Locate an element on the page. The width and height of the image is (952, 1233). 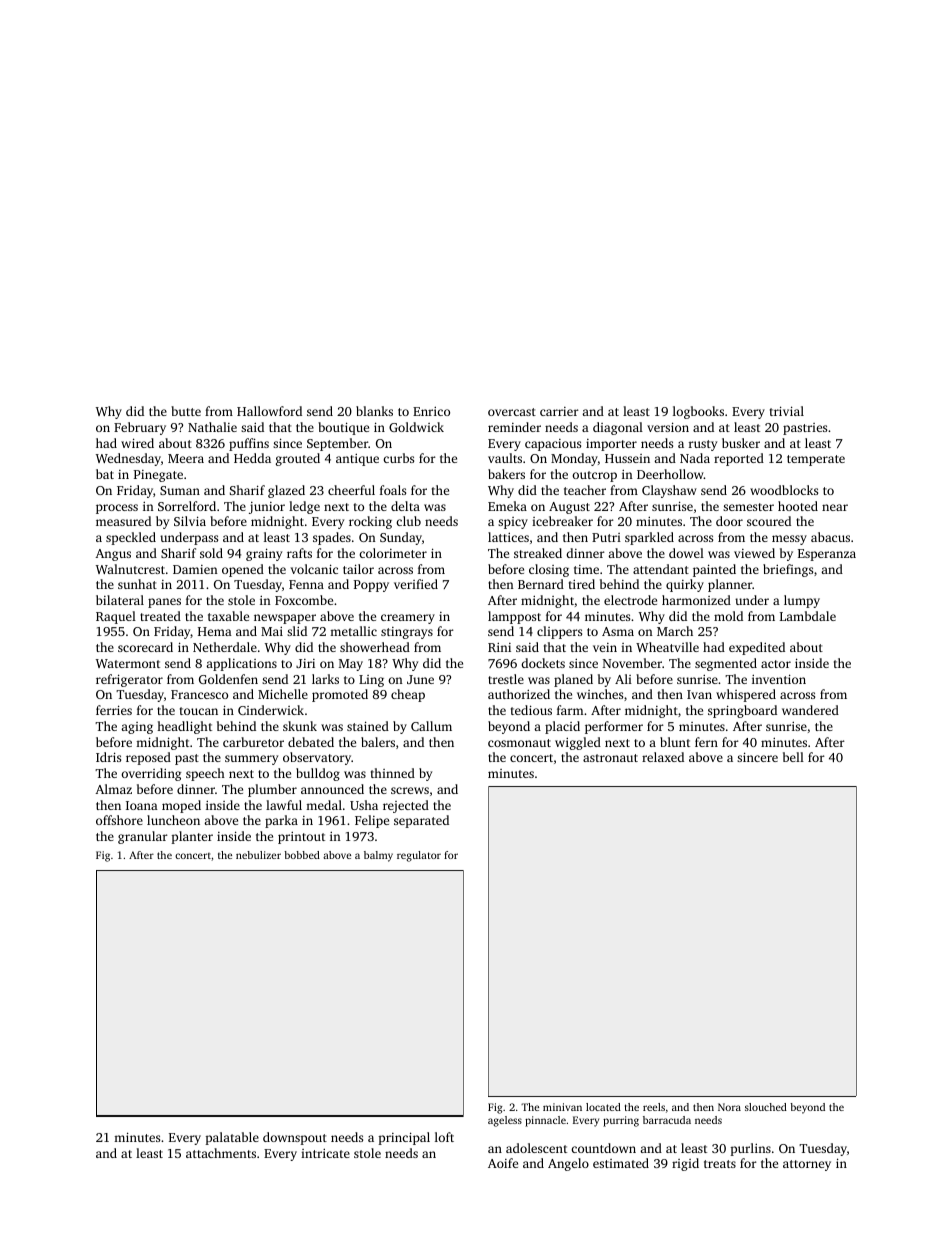
attorney is located at coordinates (807, 1165).
